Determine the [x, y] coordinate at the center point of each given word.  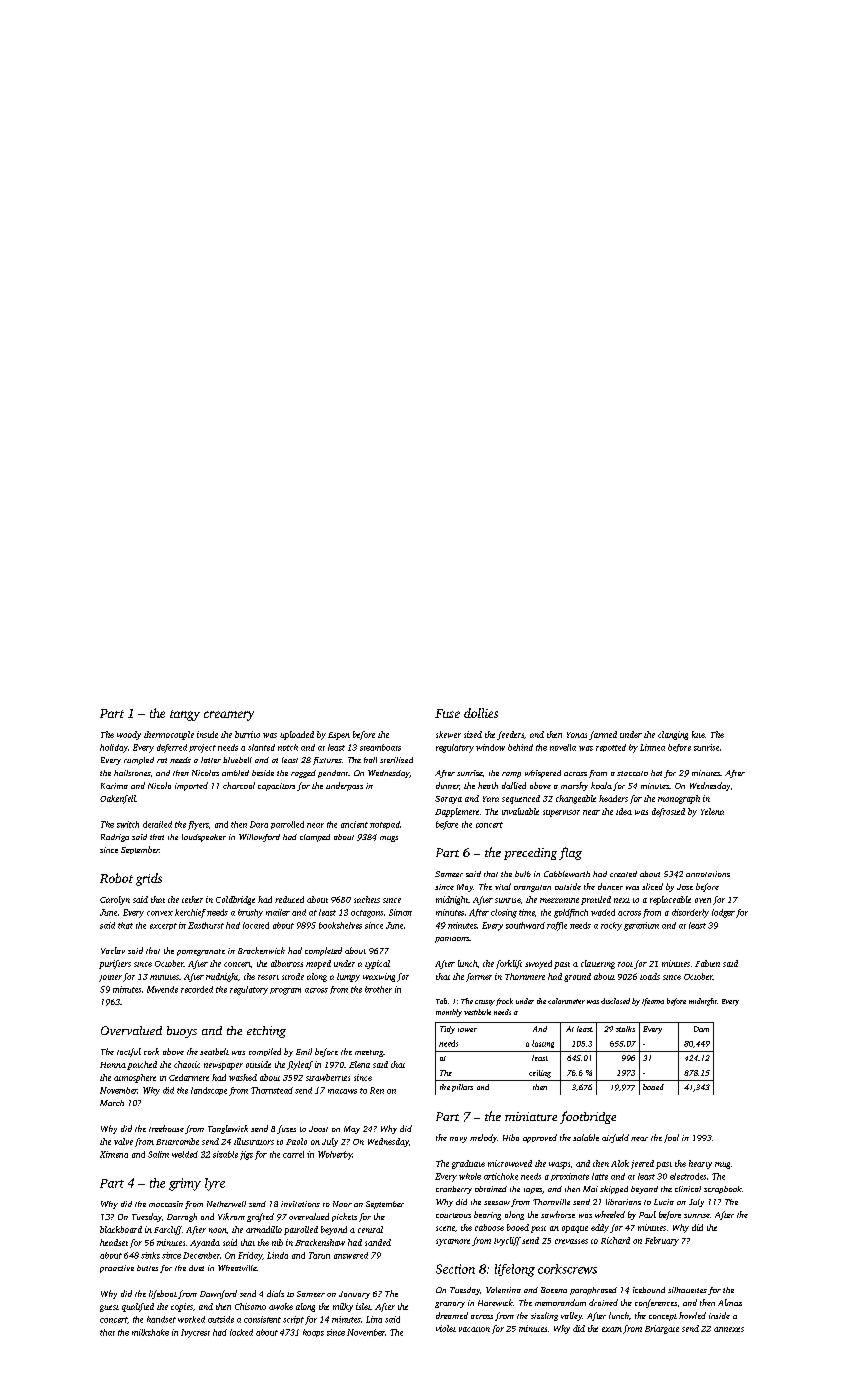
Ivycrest [195, 1333]
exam [612, 1329]
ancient [354, 824]
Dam [701, 1029]
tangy [185, 715]
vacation [474, 1329]
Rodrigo [115, 838]
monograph [679, 799]
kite [698, 734]
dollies [481, 713]
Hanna [113, 1065]
